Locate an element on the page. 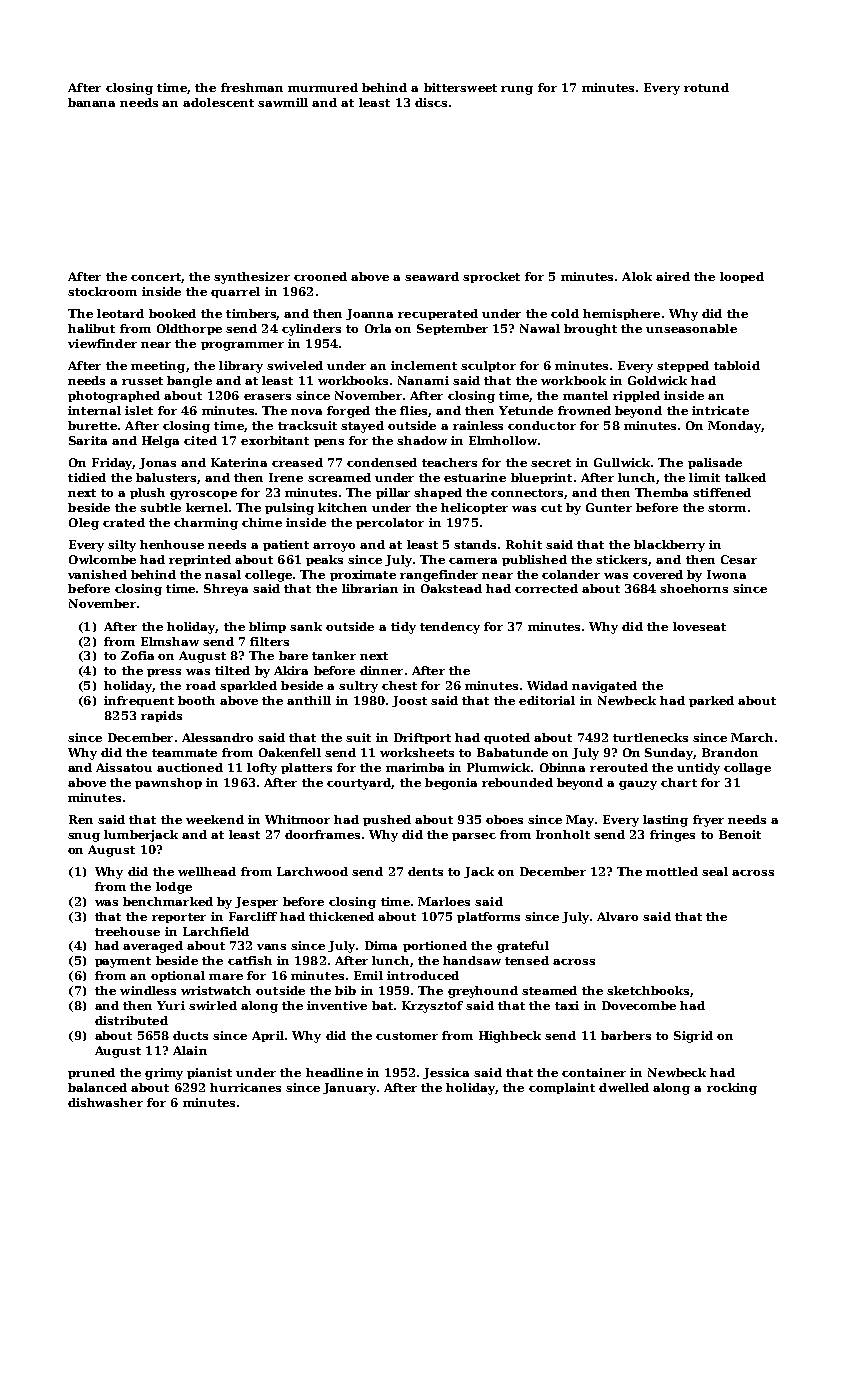  intricate is located at coordinates (720, 410).
